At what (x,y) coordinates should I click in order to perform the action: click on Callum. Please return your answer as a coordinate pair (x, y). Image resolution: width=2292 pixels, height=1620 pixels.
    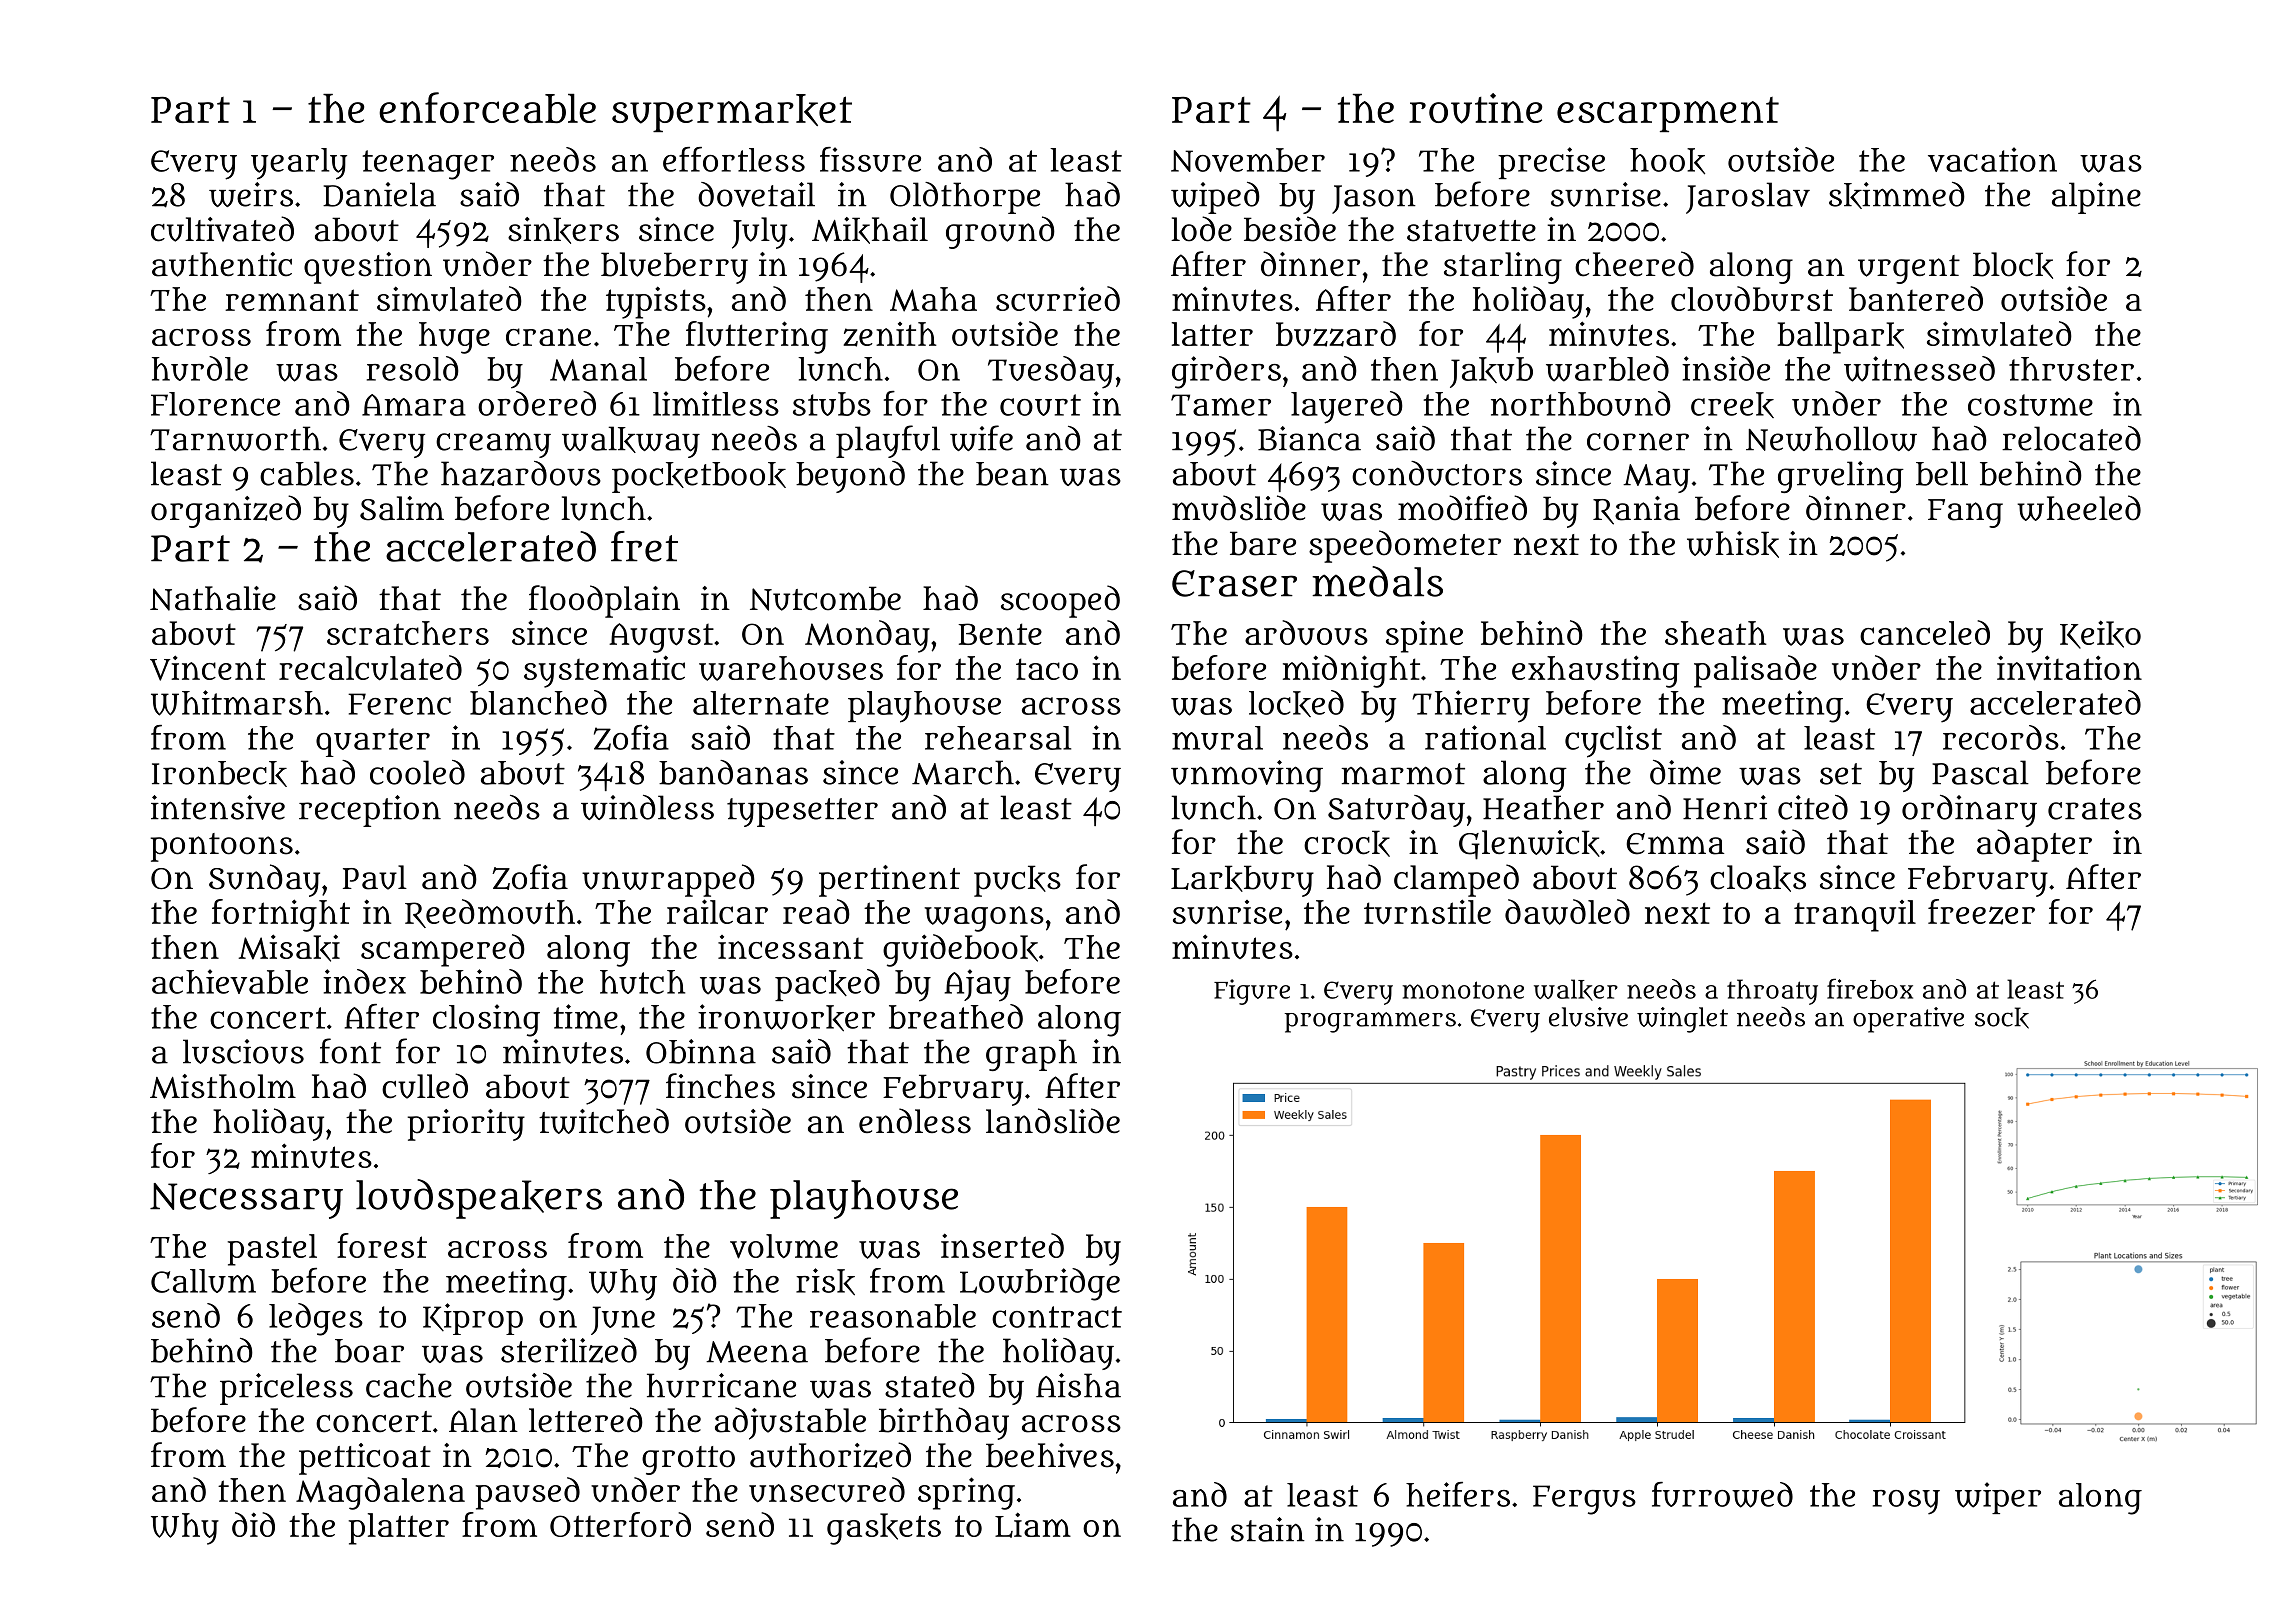
    Looking at the image, I should click on (203, 1281).
